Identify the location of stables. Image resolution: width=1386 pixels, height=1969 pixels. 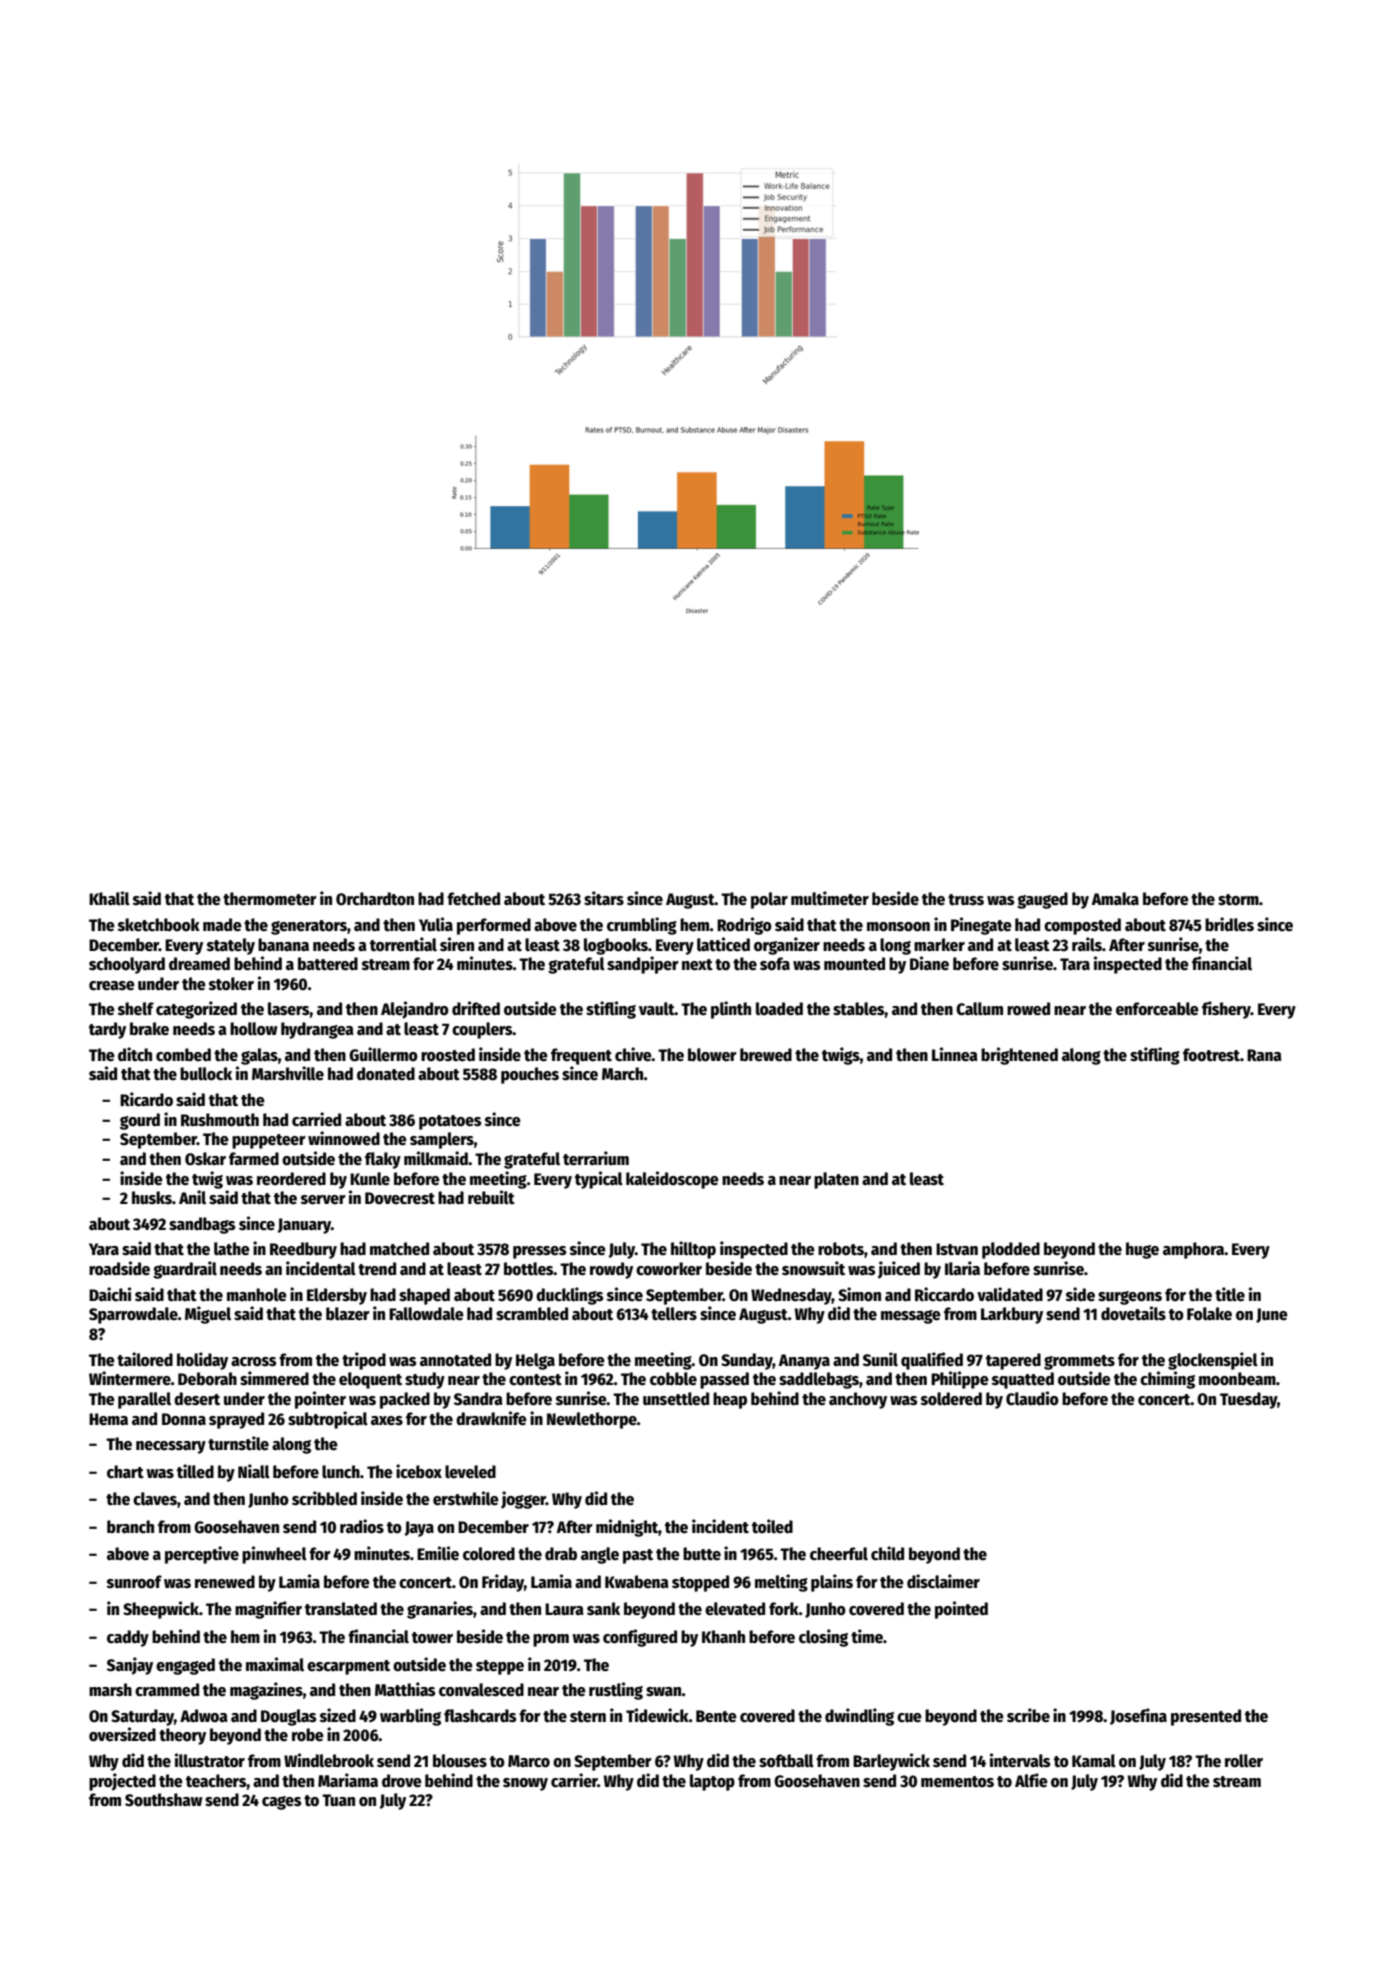
(859, 1009).
